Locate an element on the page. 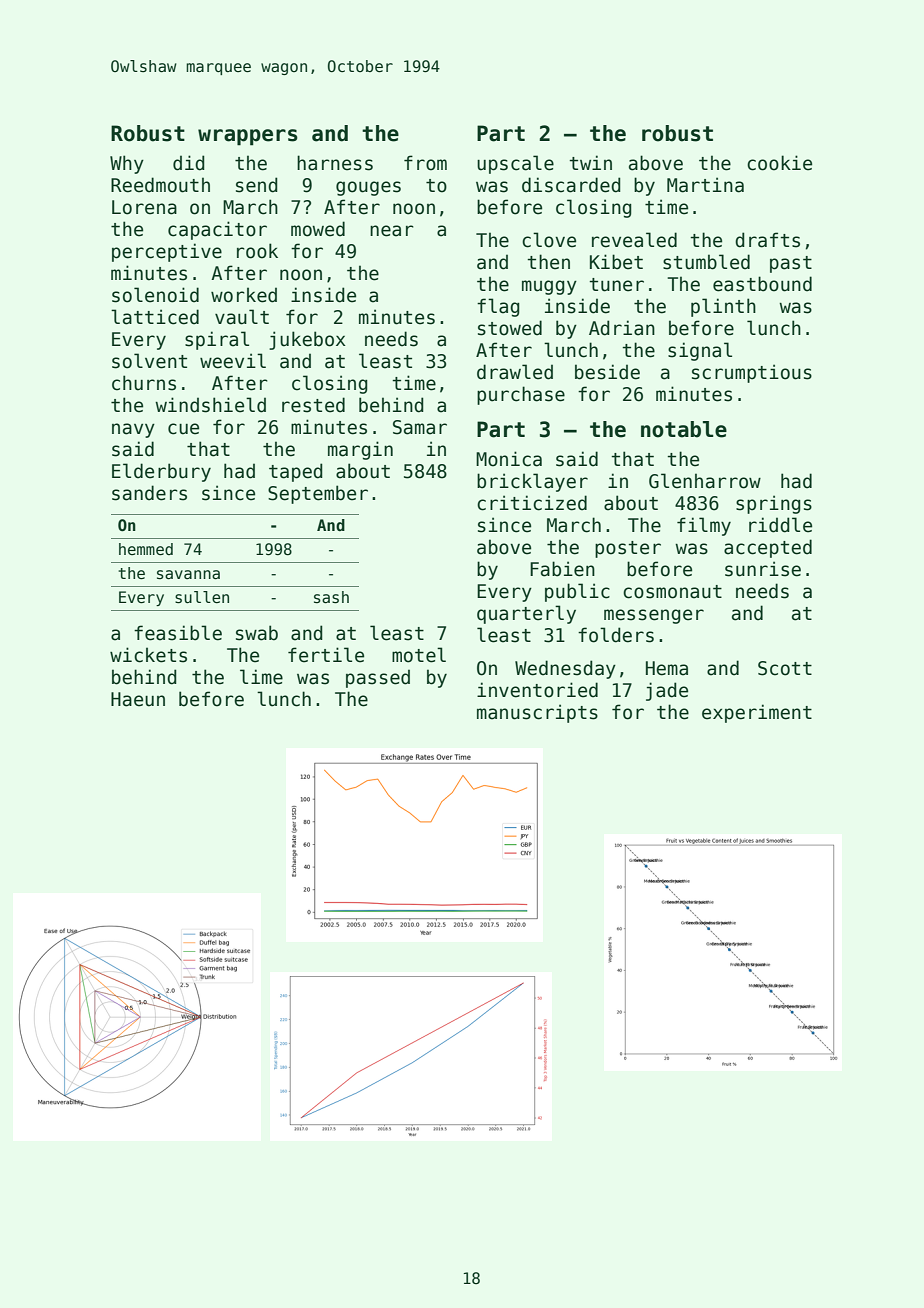 This image has height=1308, width=924. flag is located at coordinates (498, 307).
